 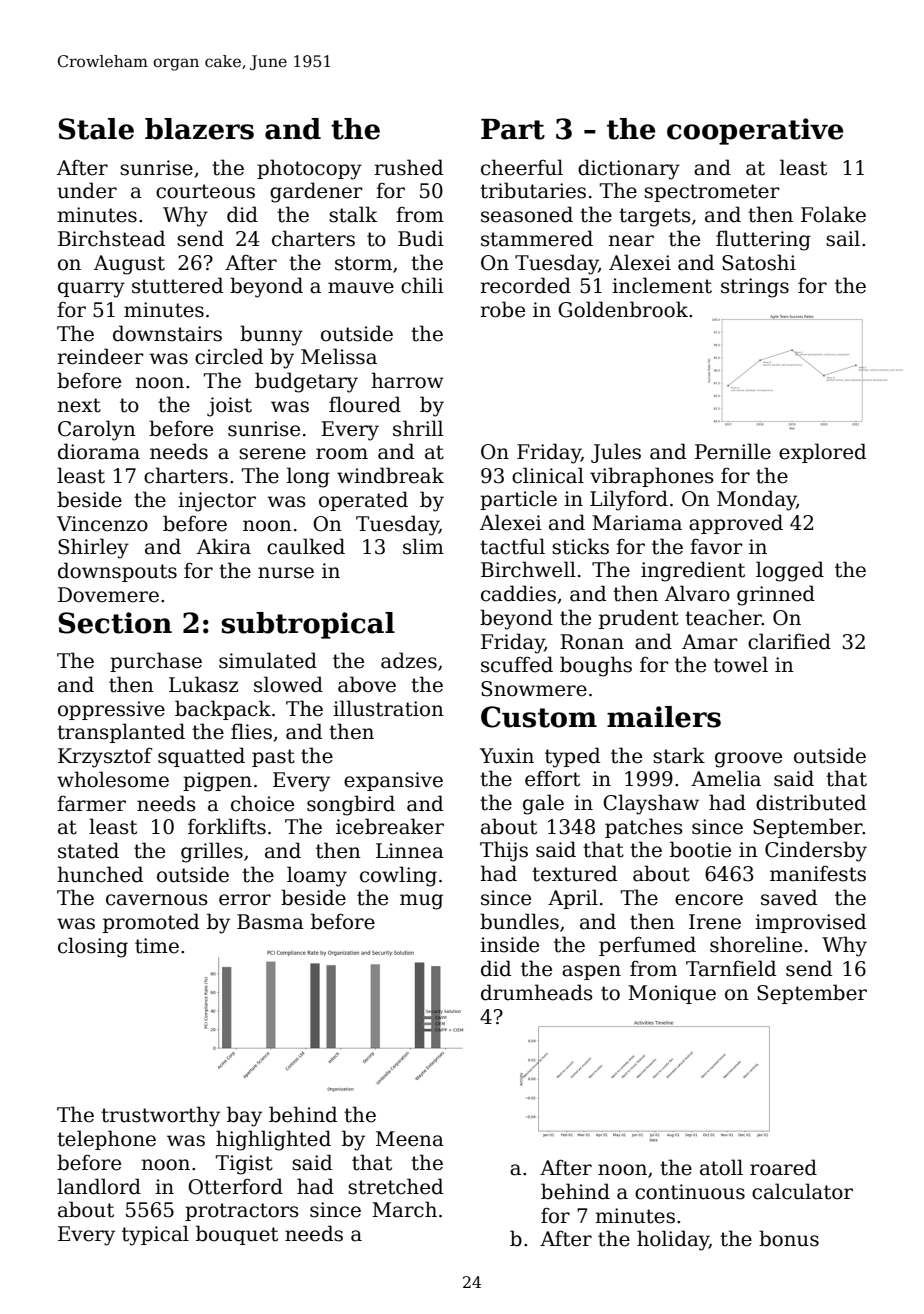 What do you see at coordinates (789, 897) in the document?
I see `saved` at bounding box center [789, 897].
